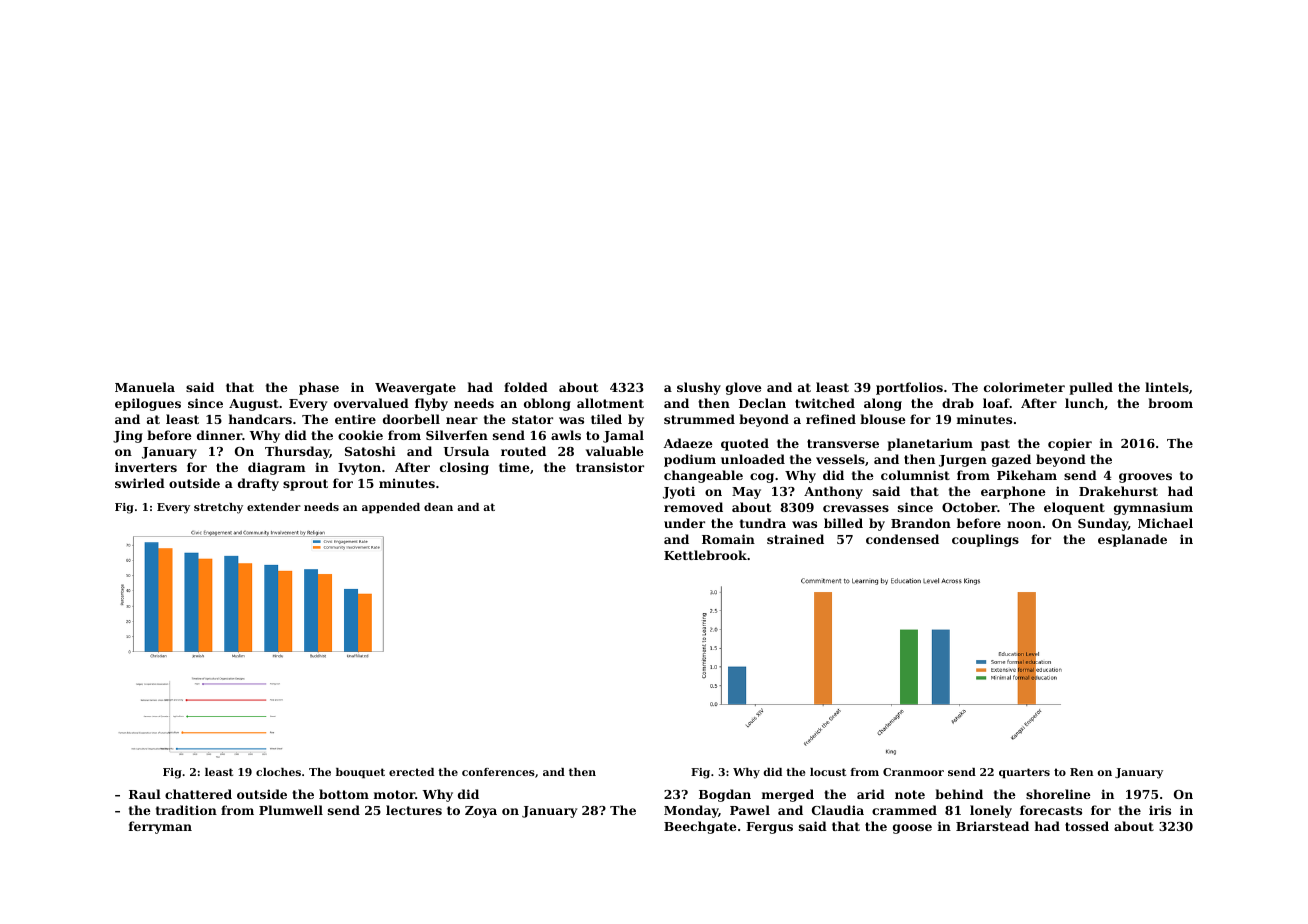 This document has height=924, width=1308. Describe the element at coordinates (360, 773) in the document. I see `bouquet` at that location.
